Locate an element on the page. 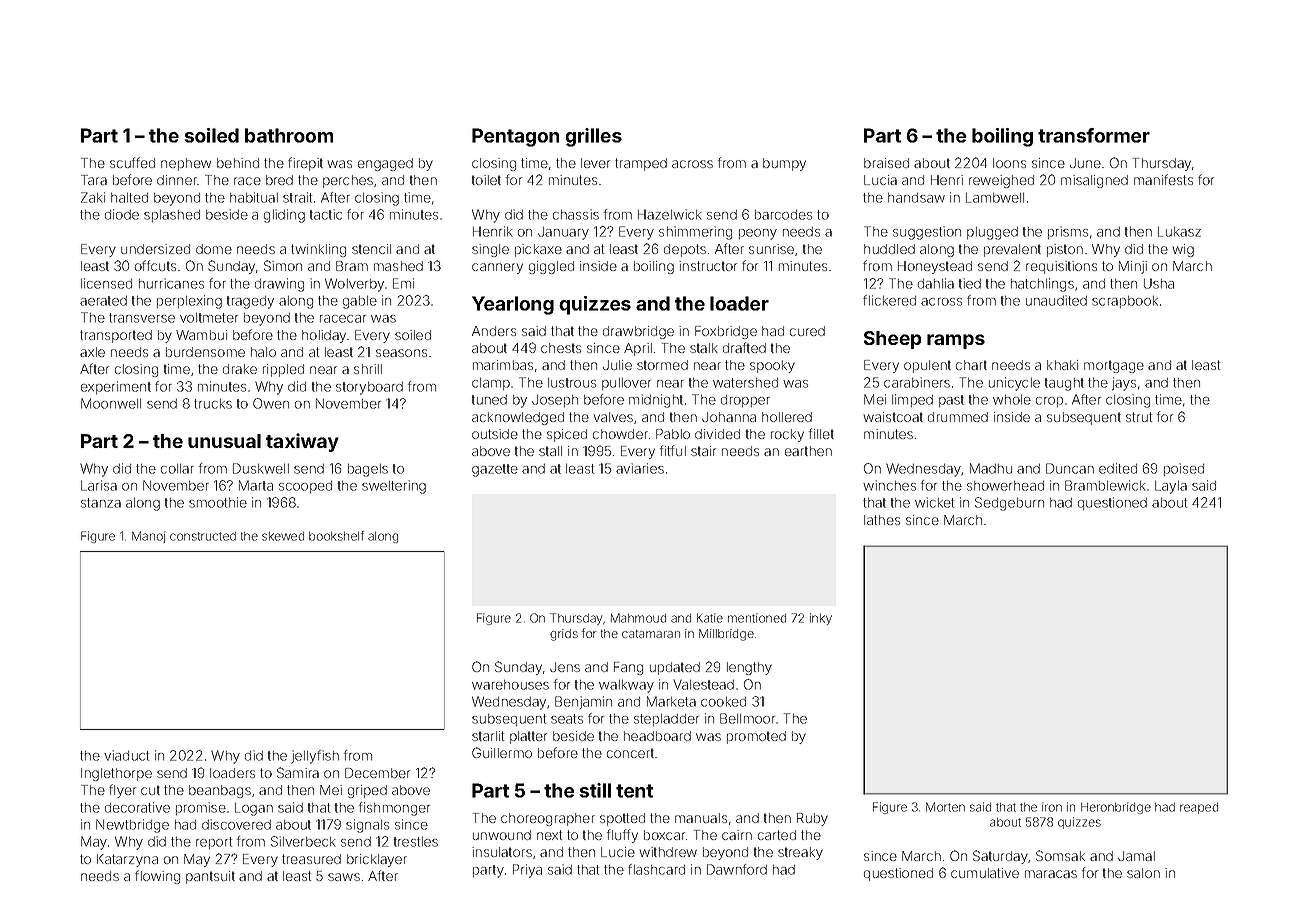 The image size is (1308, 924). Bellmoor is located at coordinates (747, 718).
